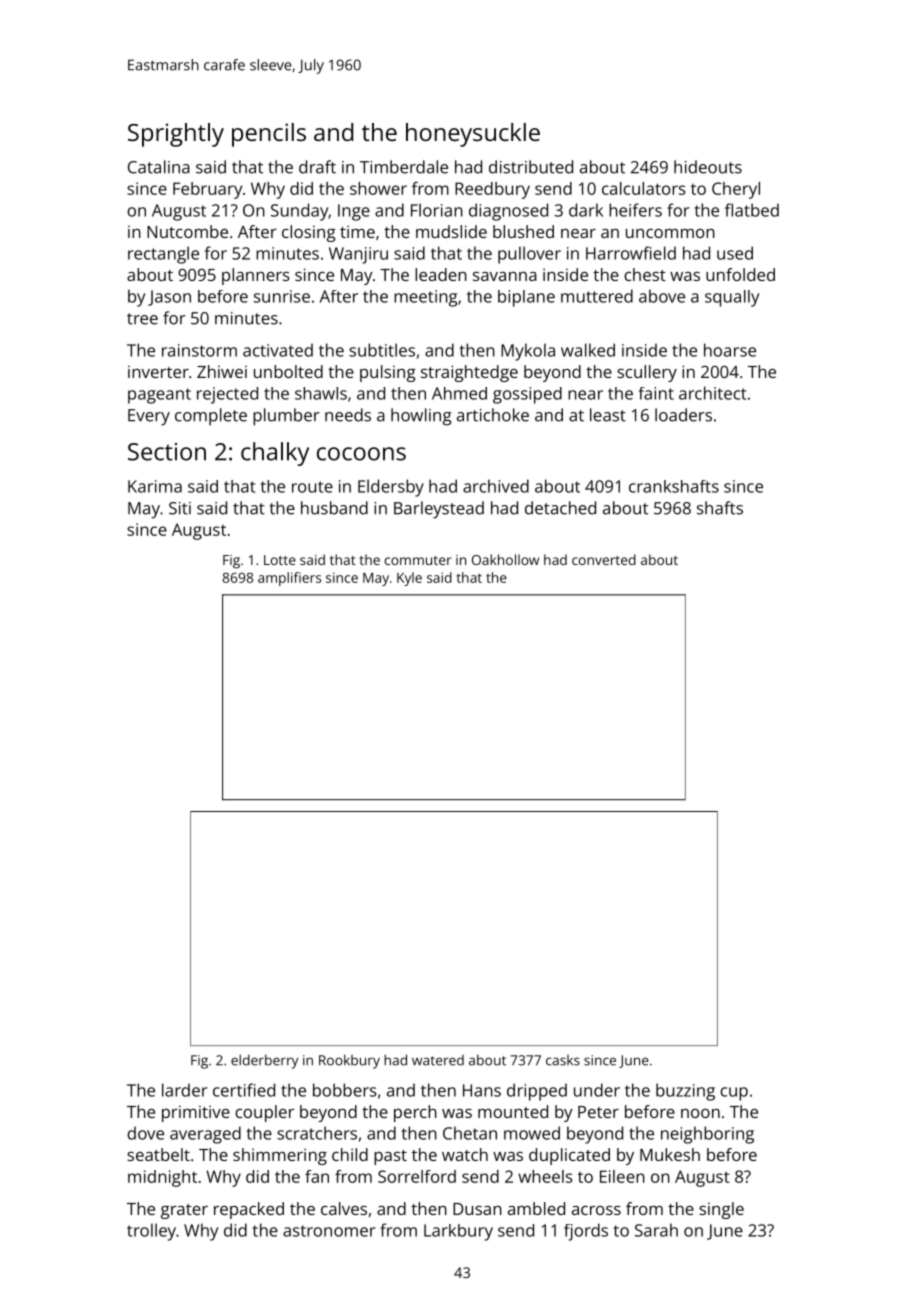 The width and height of the image is (908, 1316). I want to click on archived, so click(496, 486).
